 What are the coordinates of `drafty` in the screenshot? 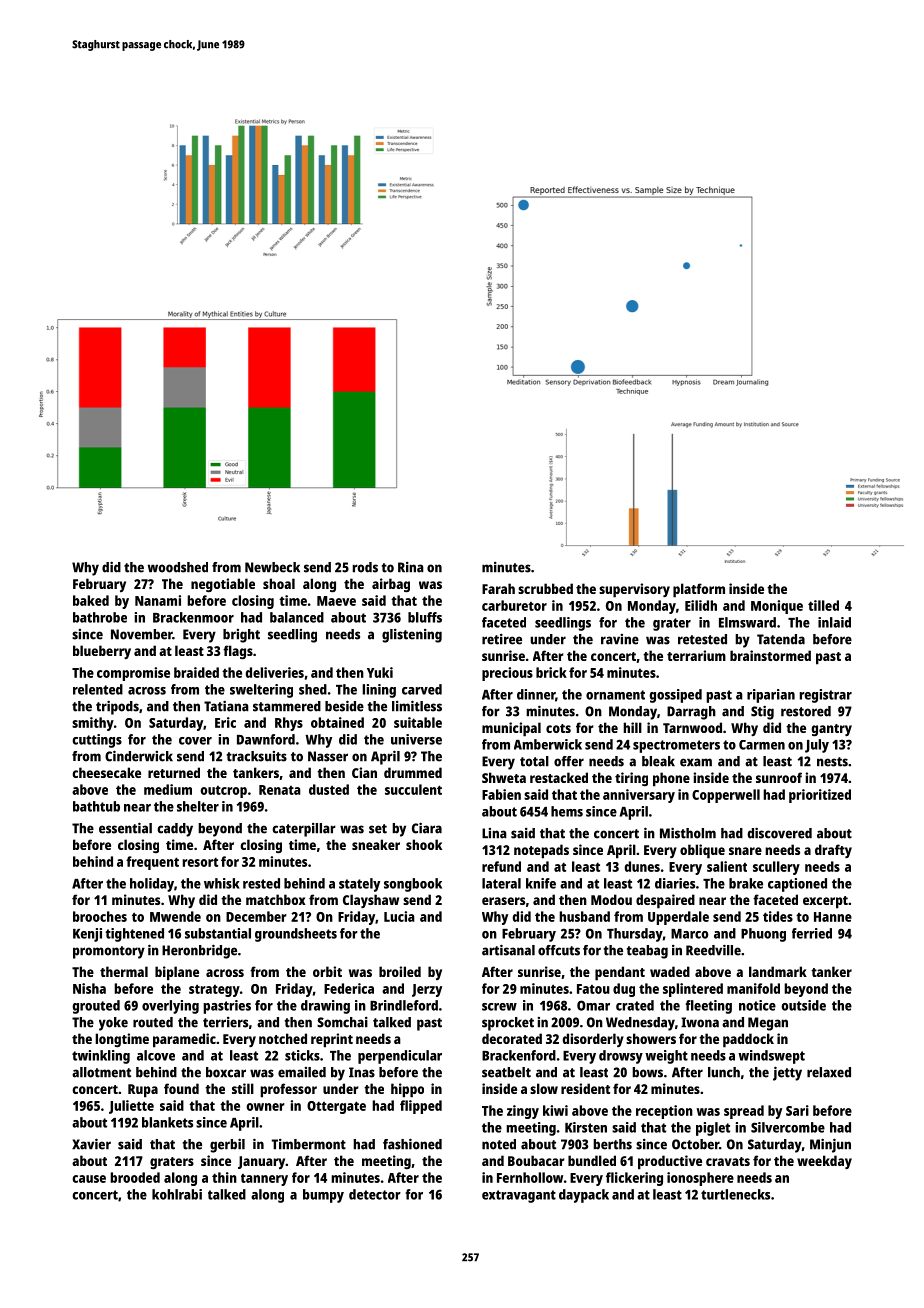 It's located at (833, 851).
